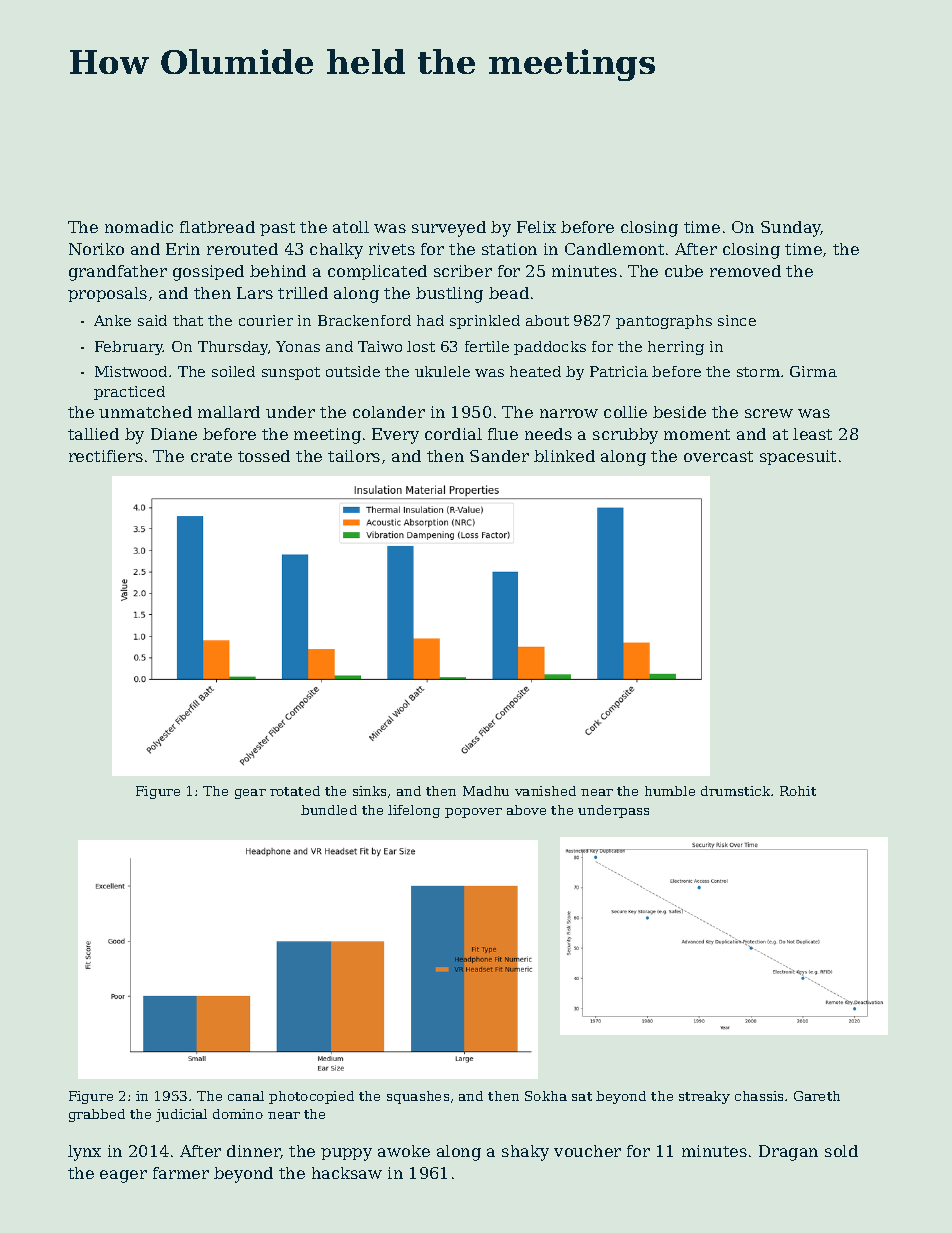 The image size is (952, 1233). Describe the element at coordinates (745, 271) in the screenshot. I see `removed` at that location.
